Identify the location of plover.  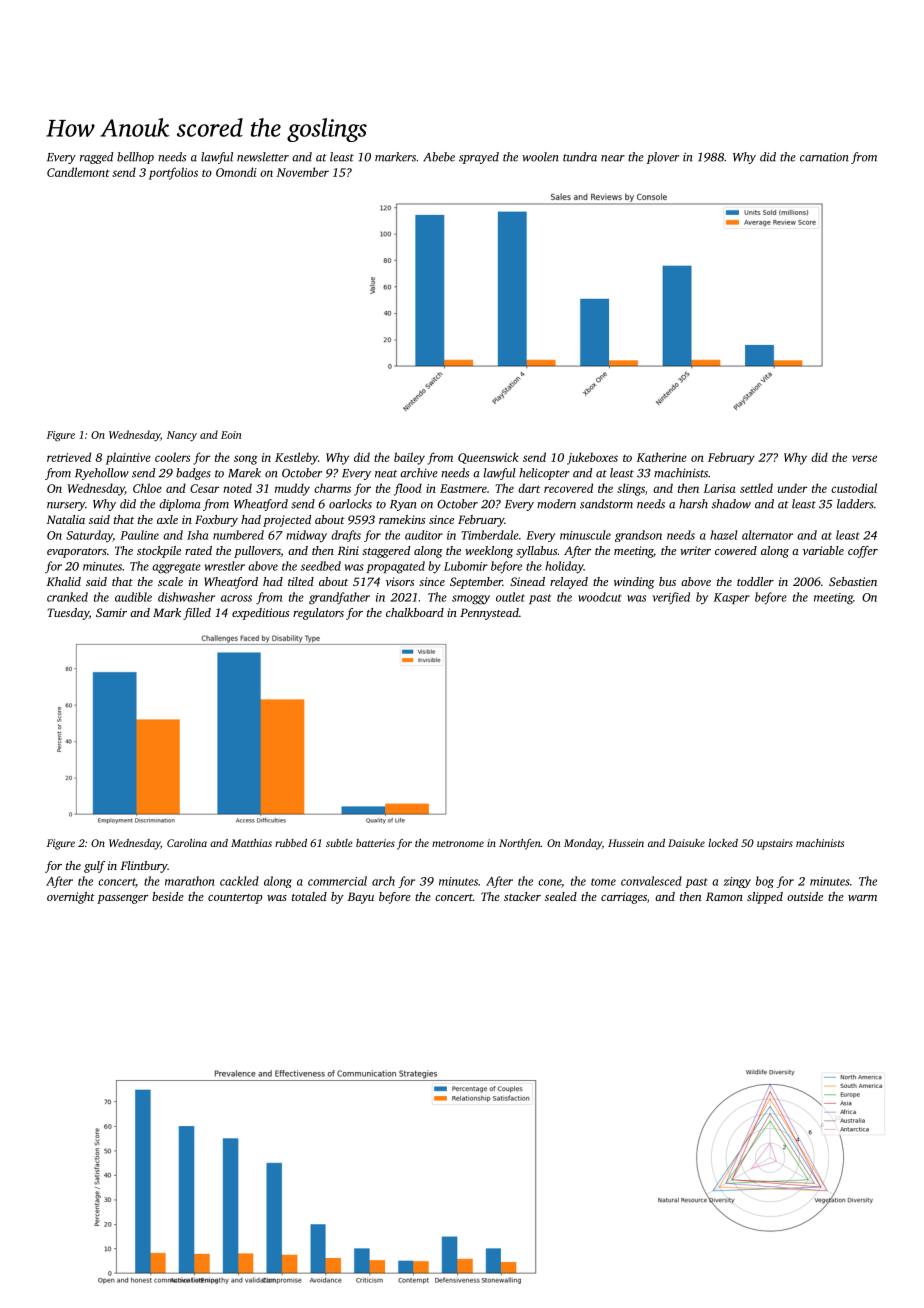
(663, 158).
